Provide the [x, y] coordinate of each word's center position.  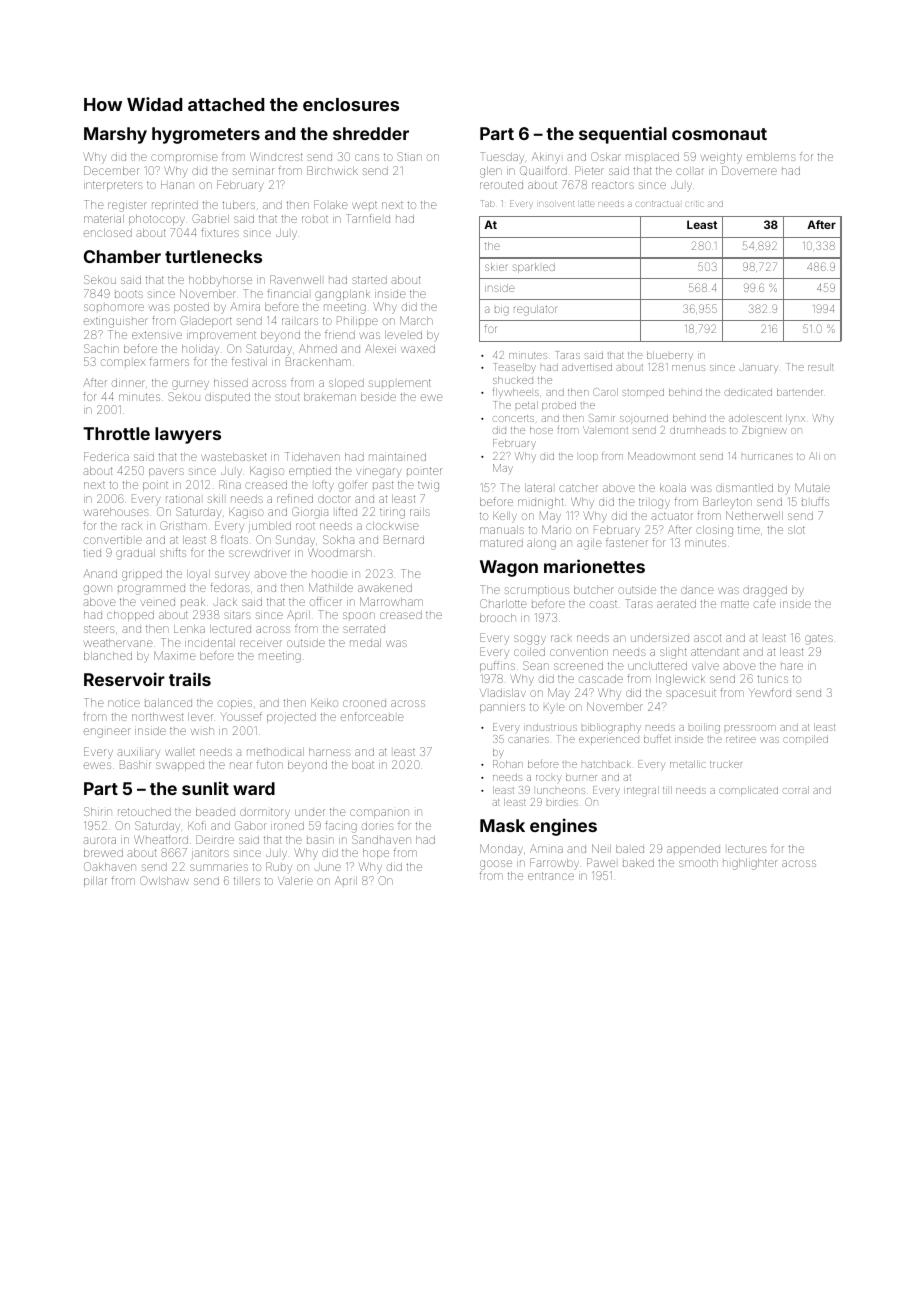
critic [695, 204]
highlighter [749, 864]
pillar [95, 882]
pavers [166, 472]
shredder [371, 133]
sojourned [644, 419]
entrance [551, 876]
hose [541, 430]
